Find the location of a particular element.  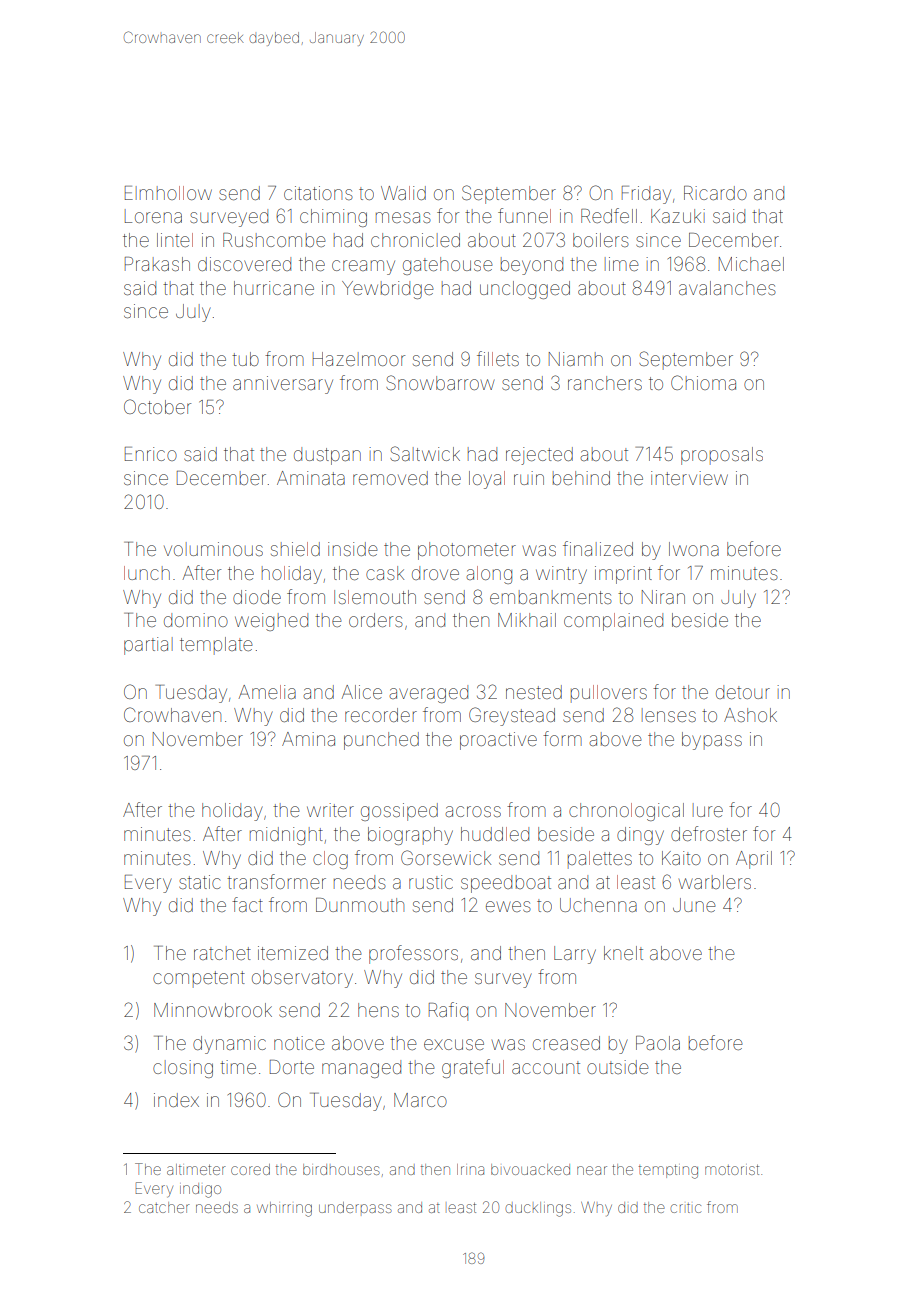

October is located at coordinates (157, 406).
